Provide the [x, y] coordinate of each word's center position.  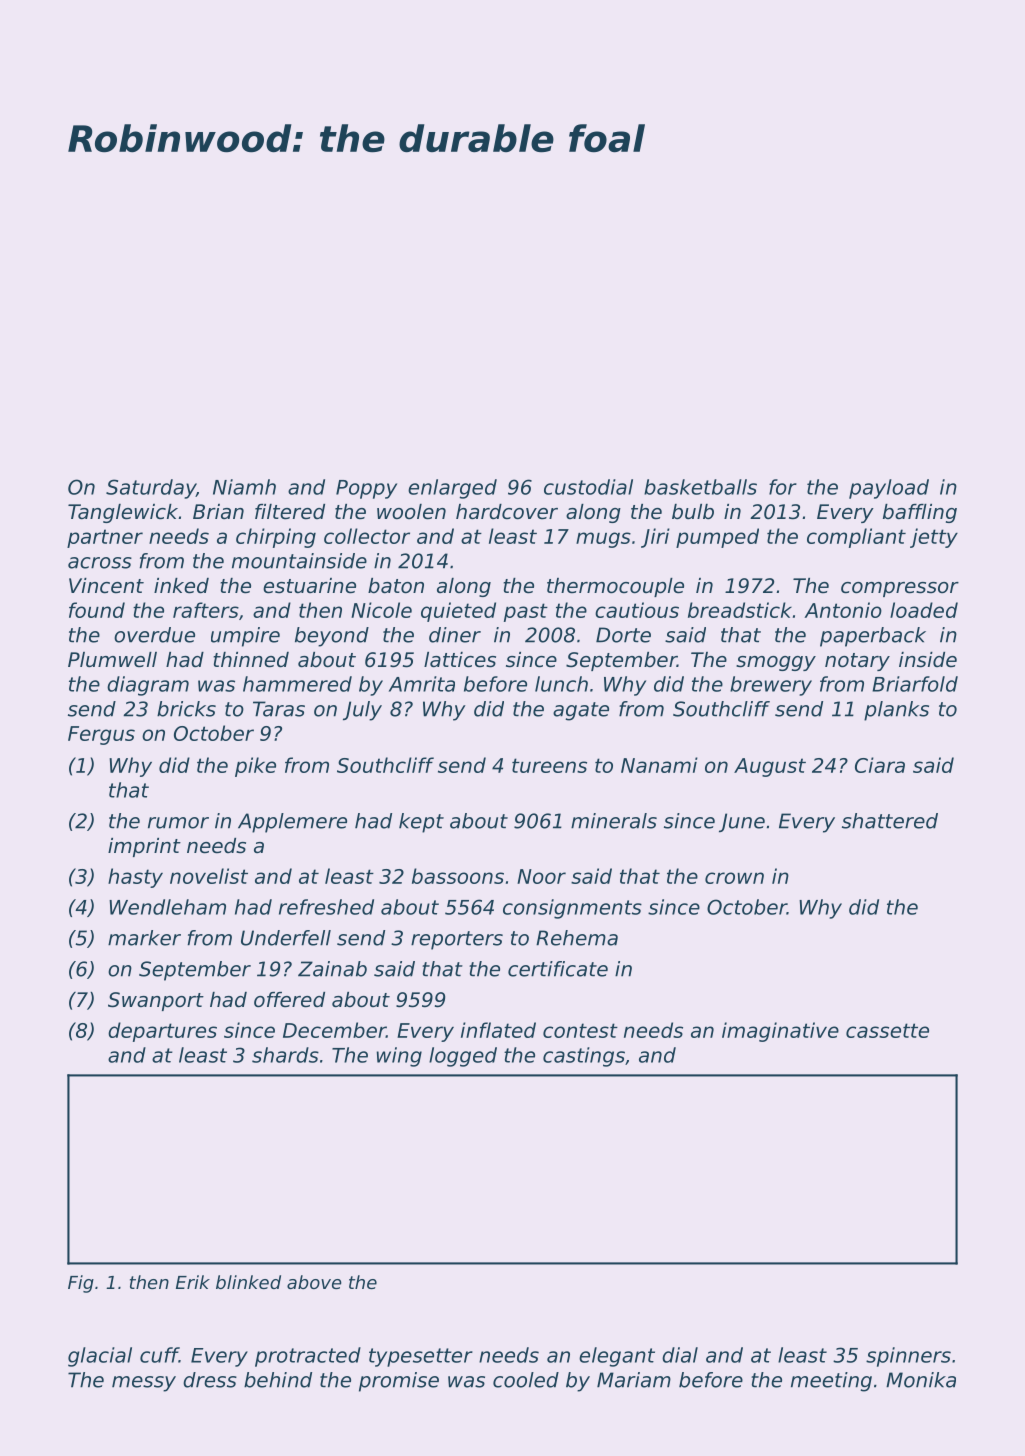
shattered [890, 821]
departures [162, 1032]
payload [889, 489]
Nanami [659, 765]
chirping [276, 538]
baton [396, 586]
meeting [831, 1382]
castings [584, 1057]
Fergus [101, 735]
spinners [908, 1357]
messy [144, 1384]
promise [399, 1382]
